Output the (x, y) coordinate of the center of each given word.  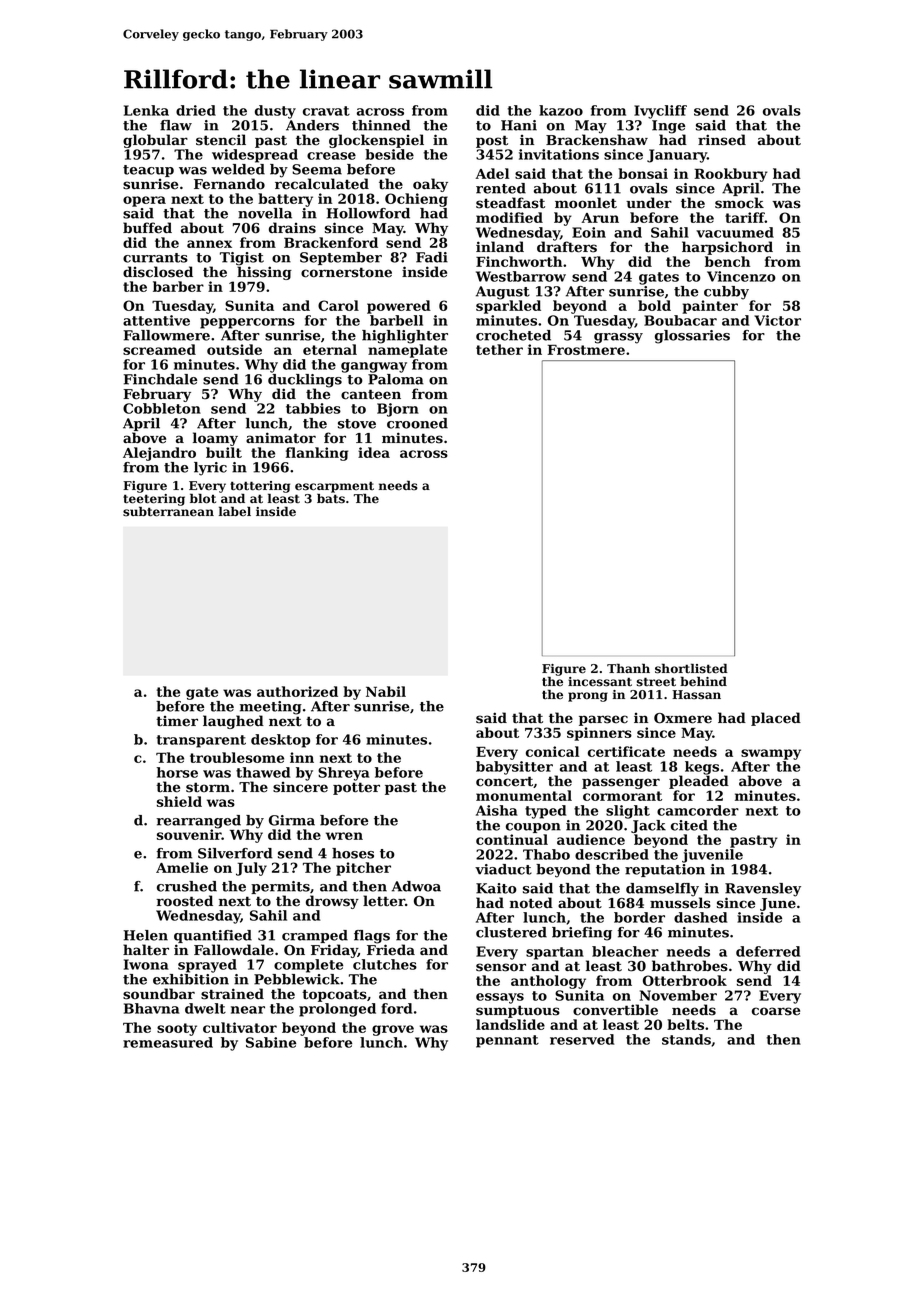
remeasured (168, 1042)
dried (196, 110)
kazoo (561, 110)
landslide (510, 1024)
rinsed (722, 140)
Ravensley (763, 890)
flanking (317, 454)
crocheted (513, 335)
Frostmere (586, 350)
